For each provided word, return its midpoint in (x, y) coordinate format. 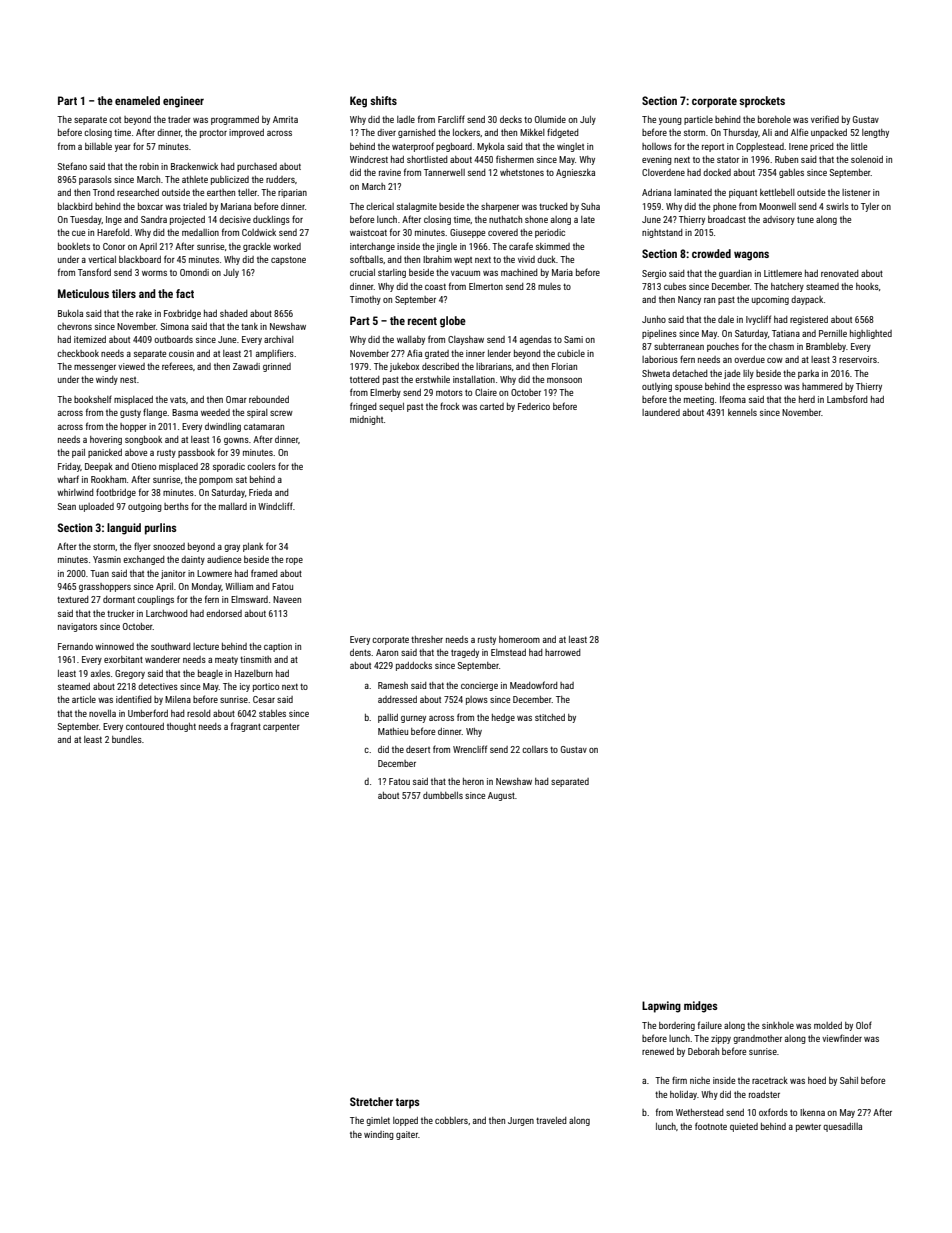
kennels (742, 412)
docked (717, 172)
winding (379, 1135)
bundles (127, 739)
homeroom (519, 639)
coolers (261, 466)
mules (549, 286)
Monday (206, 587)
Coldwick (259, 232)
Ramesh (393, 685)
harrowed (563, 652)
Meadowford (534, 685)
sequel (391, 407)
